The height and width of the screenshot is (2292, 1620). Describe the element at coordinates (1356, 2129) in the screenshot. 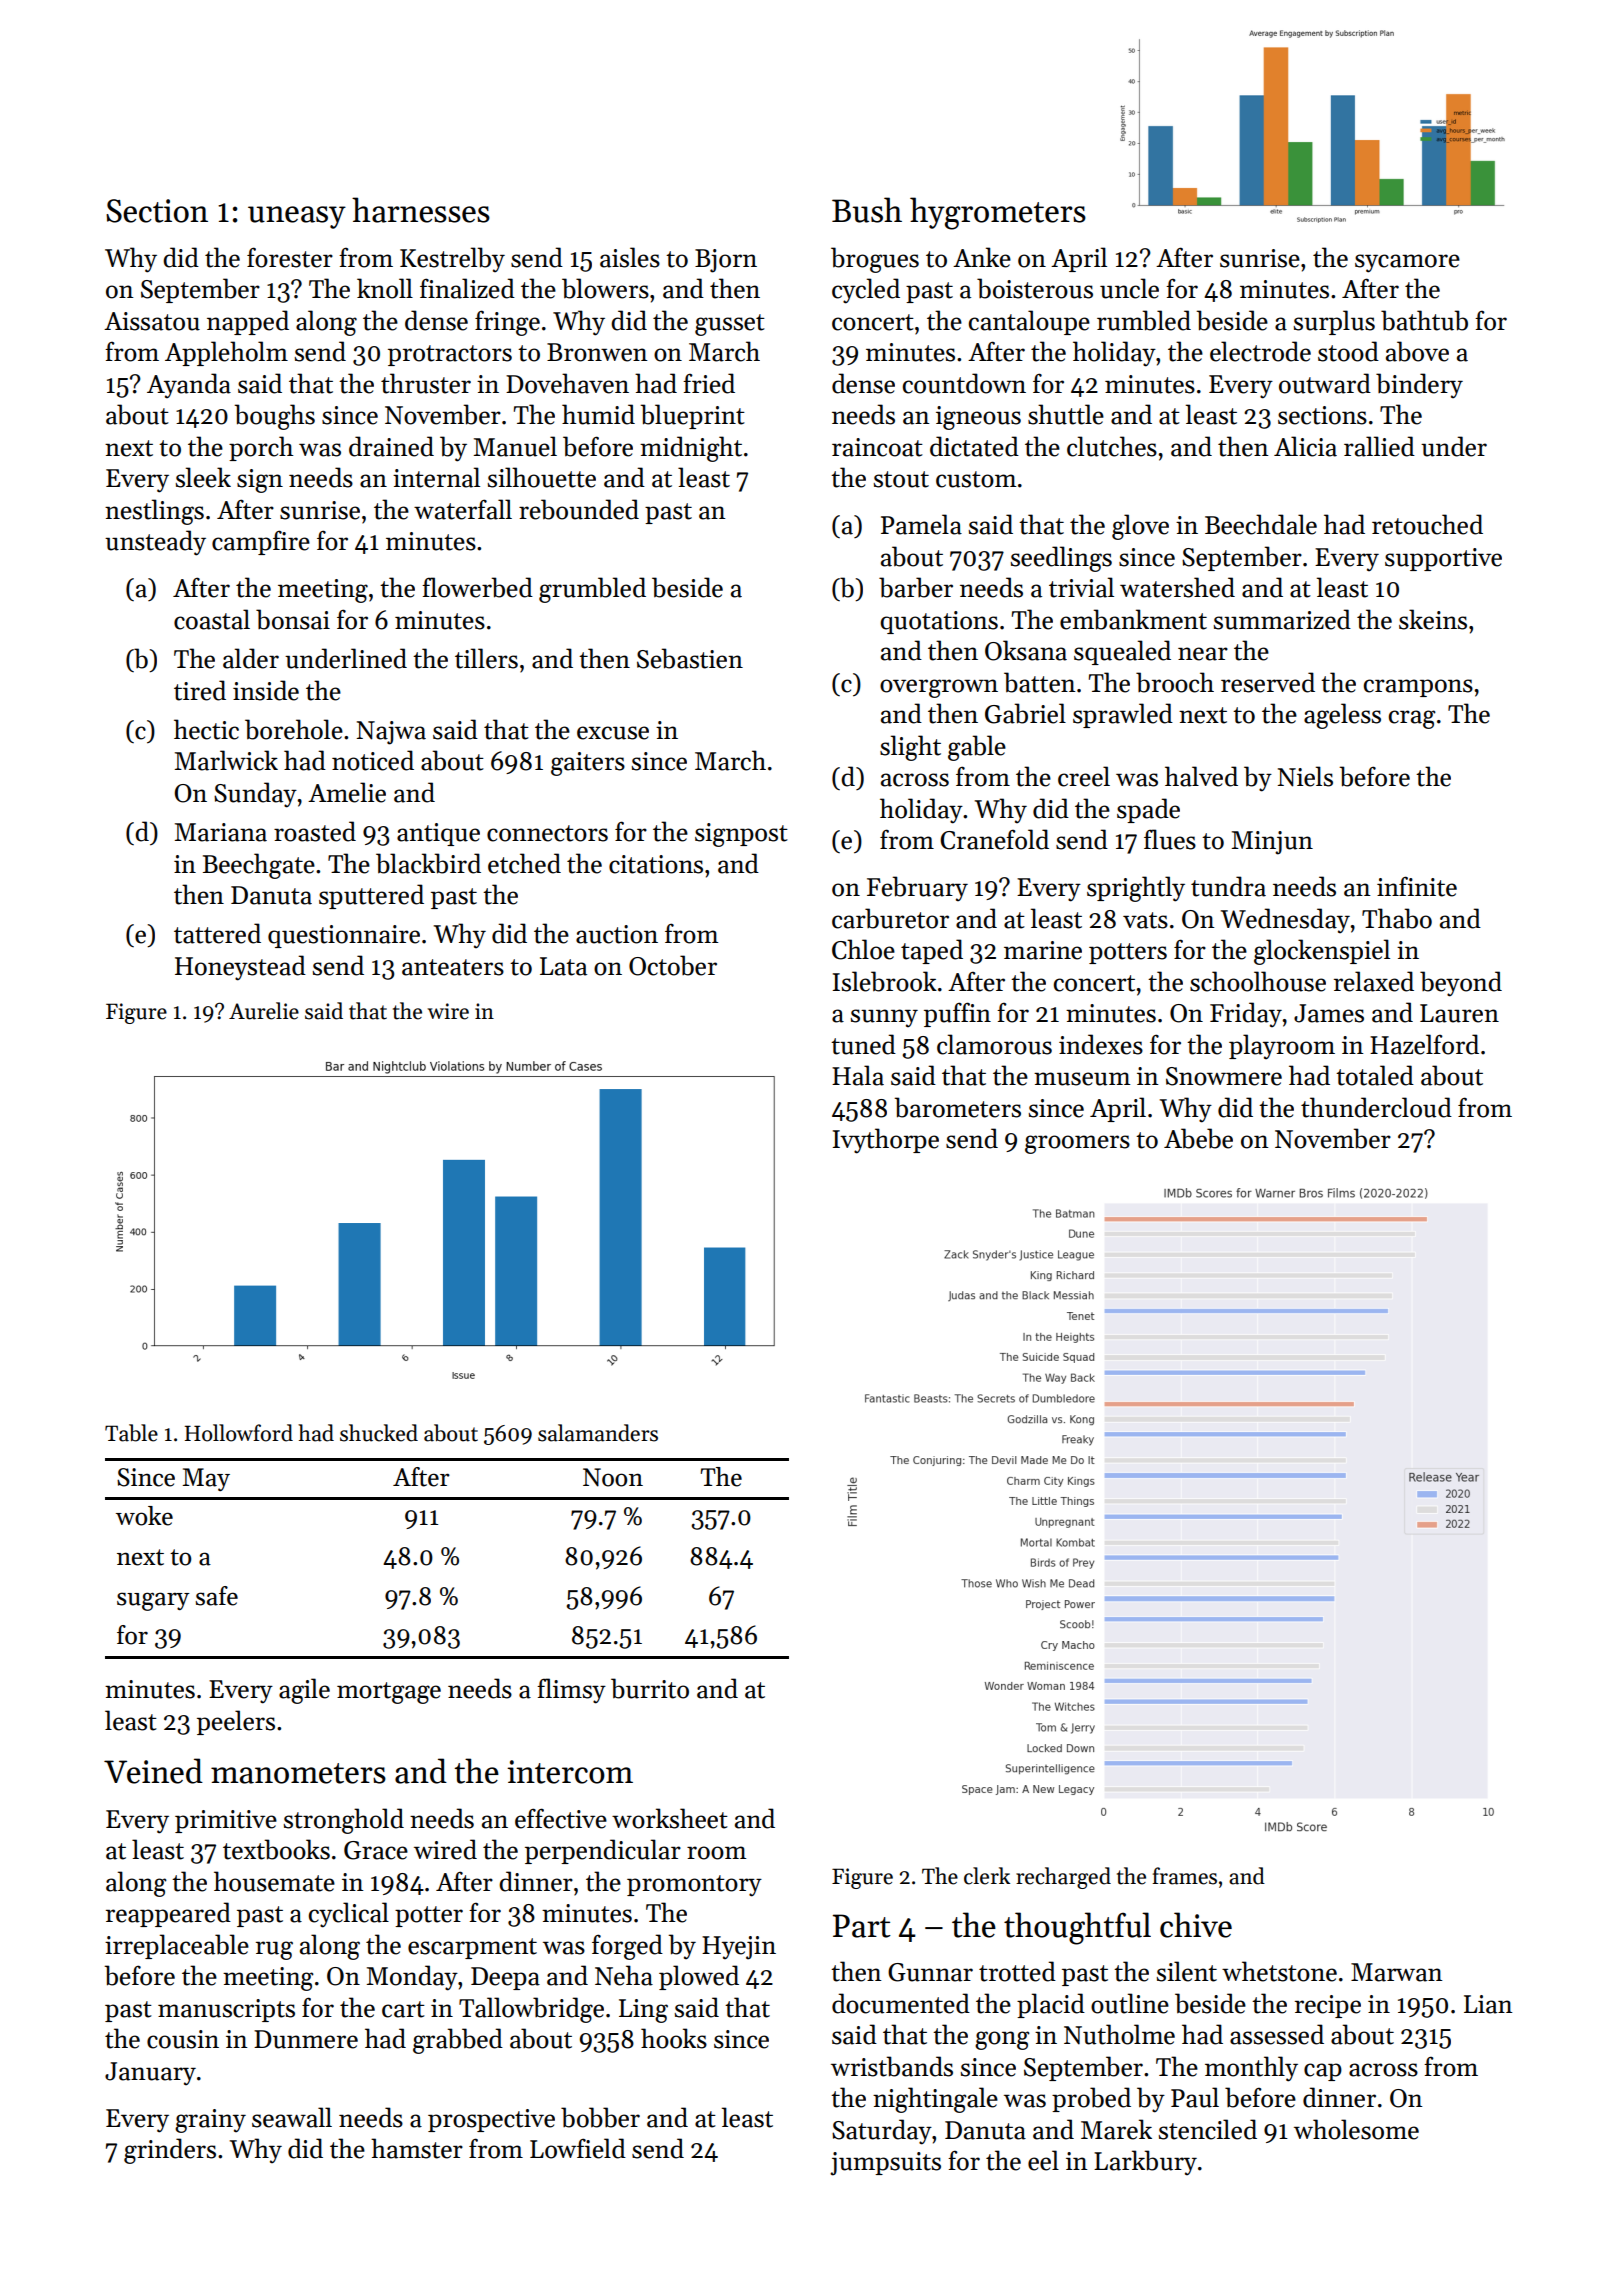

I see `wholesome` at that location.
